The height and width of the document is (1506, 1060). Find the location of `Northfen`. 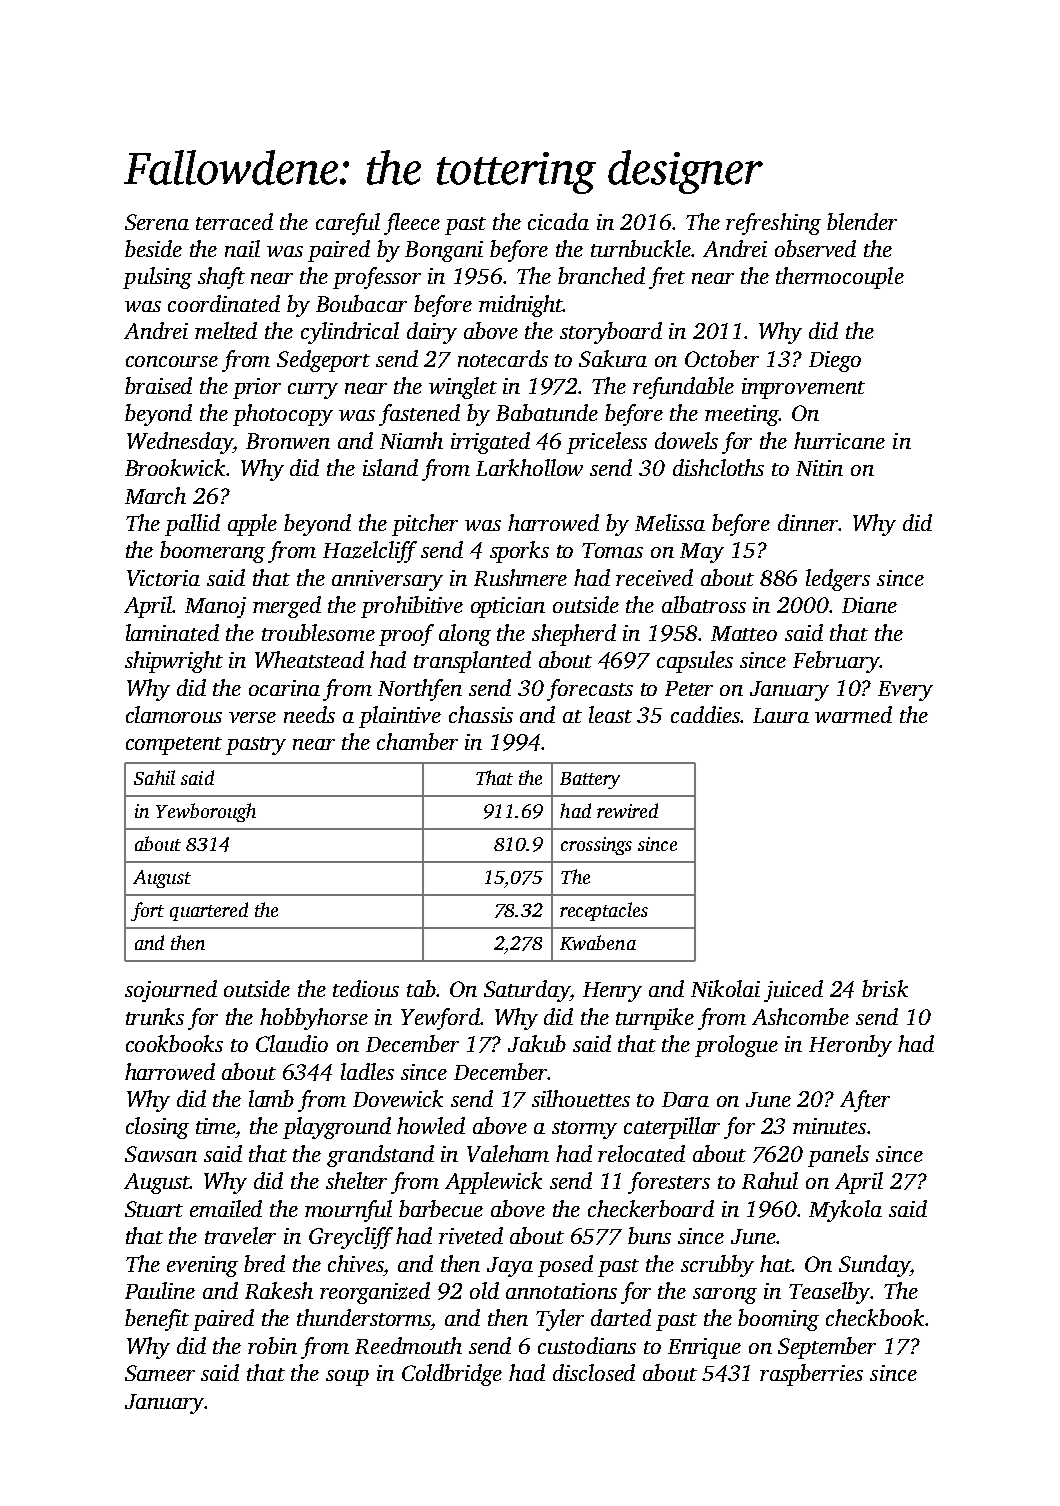

Northfen is located at coordinates (420, 690).
